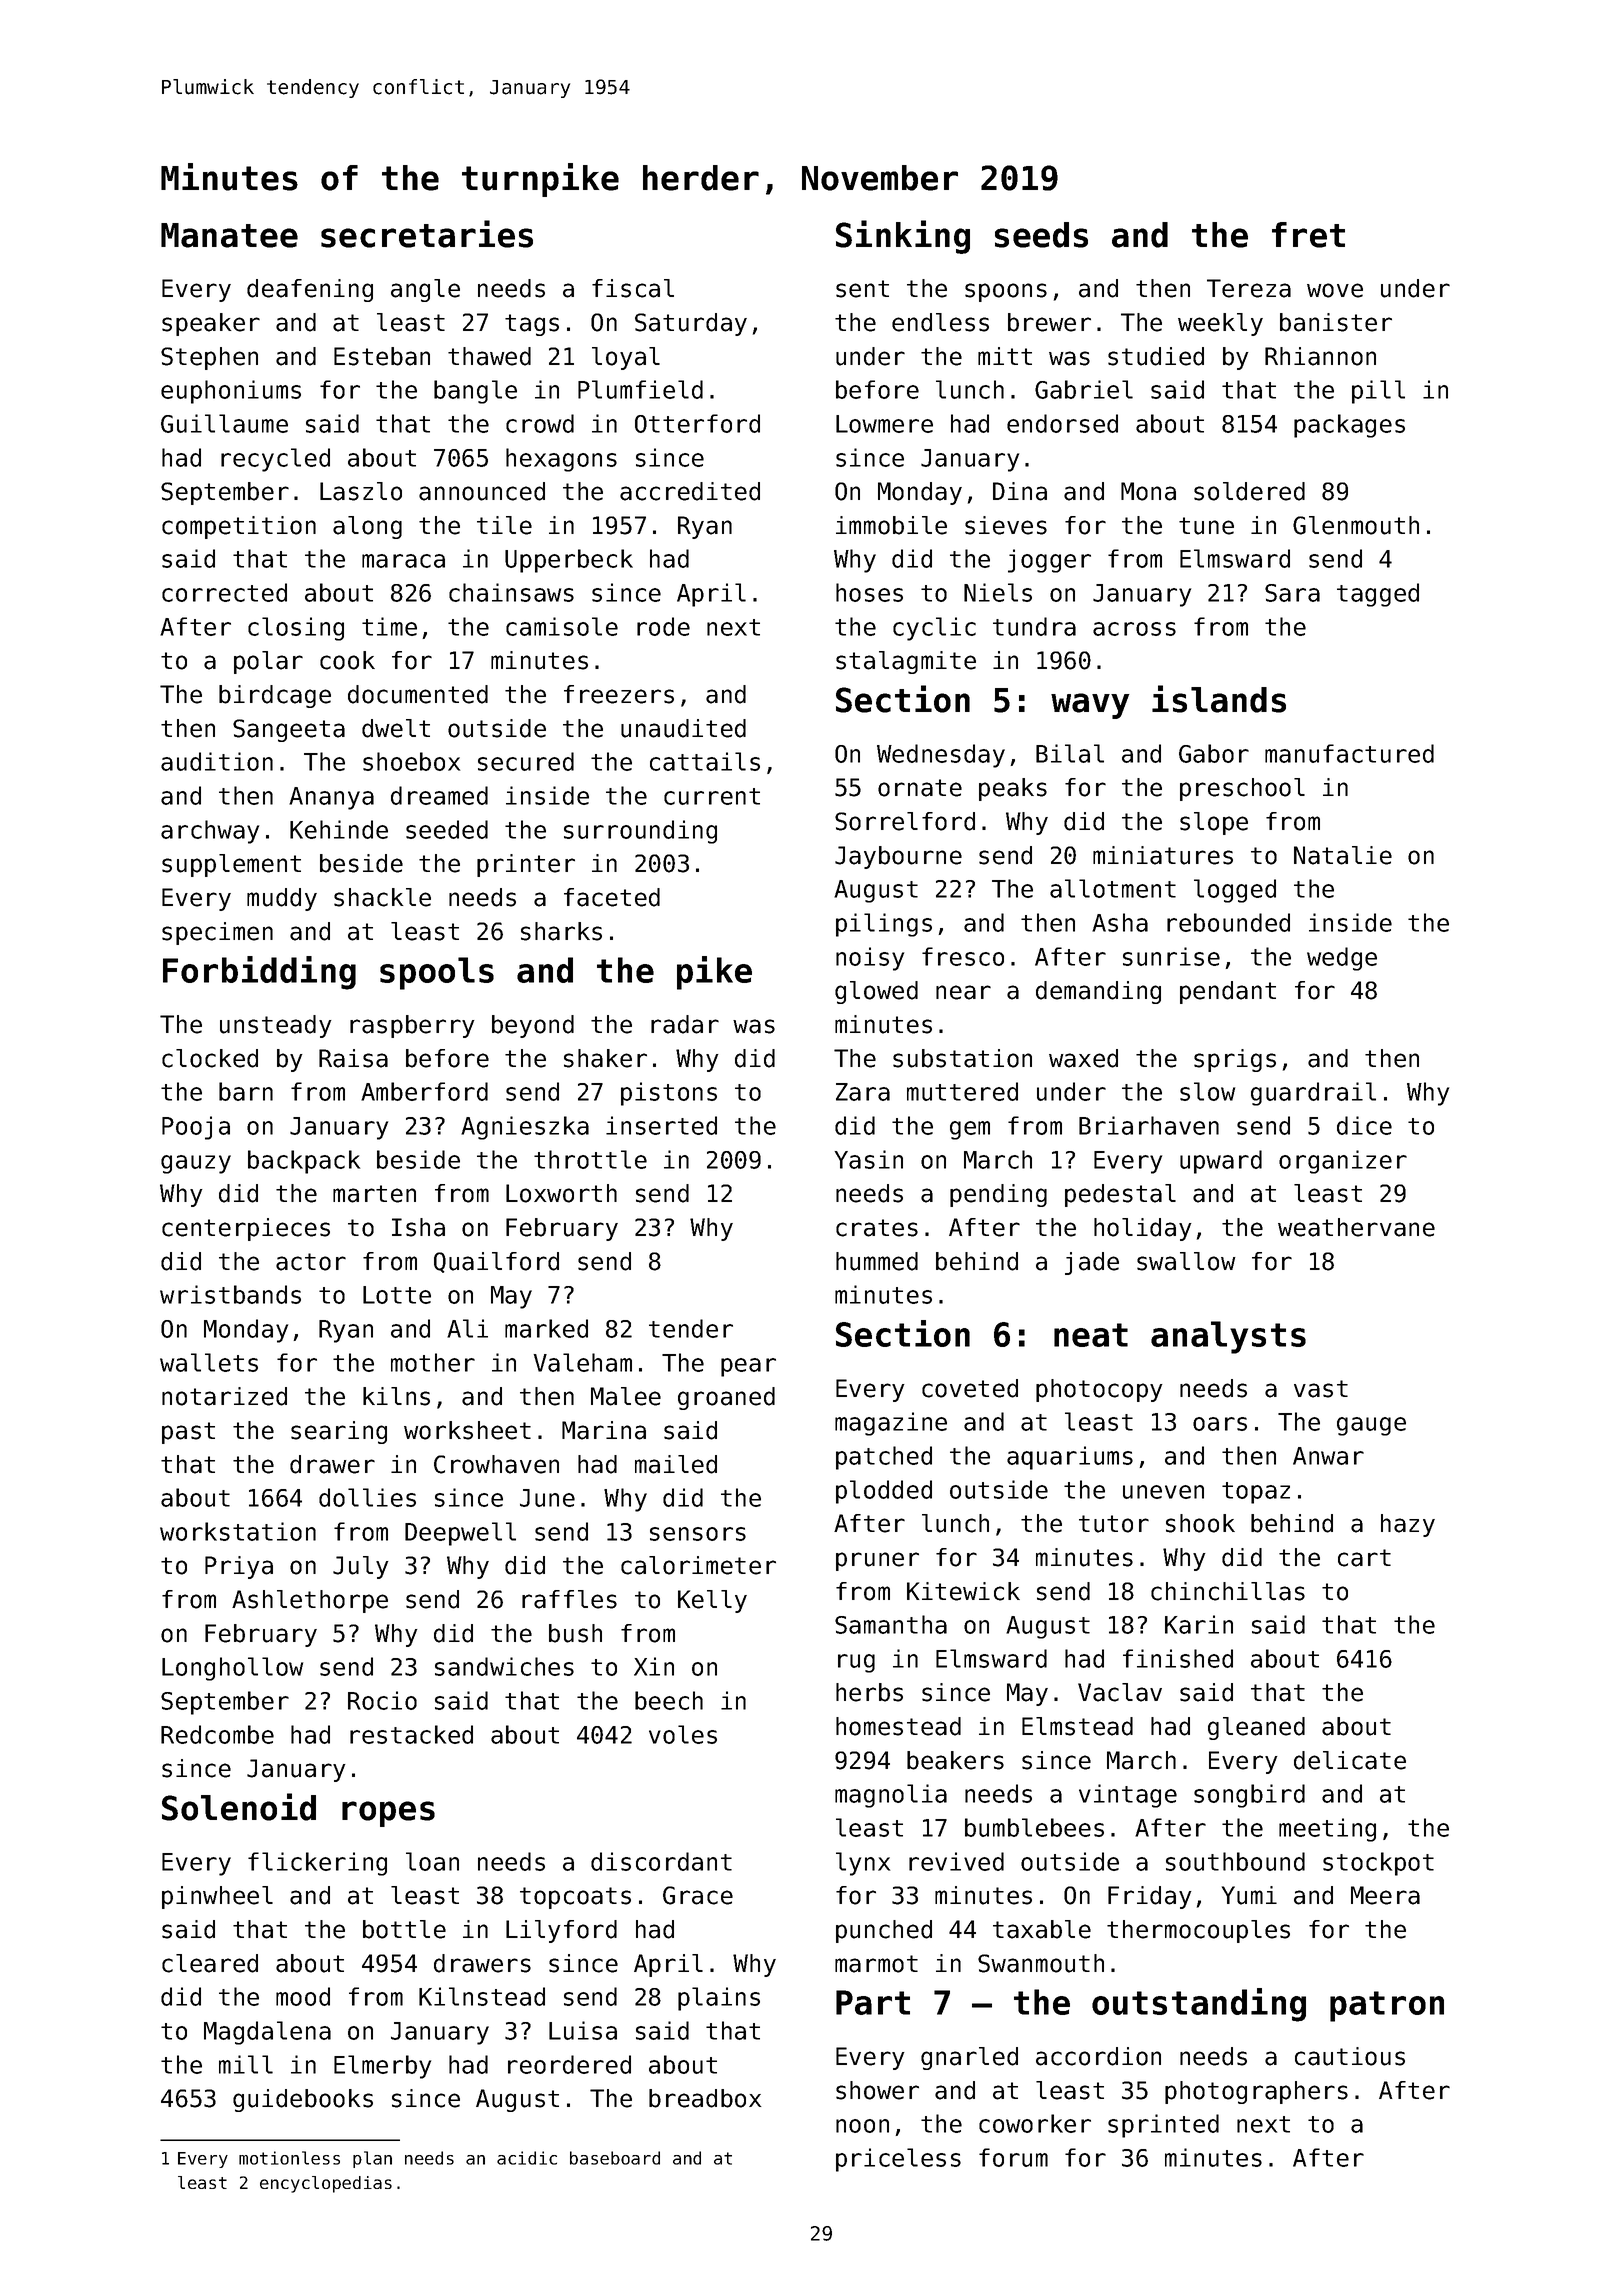 The width and height of the screenshot is (1620, 2292). I want to click on organizer, so click(1343, 1162).
